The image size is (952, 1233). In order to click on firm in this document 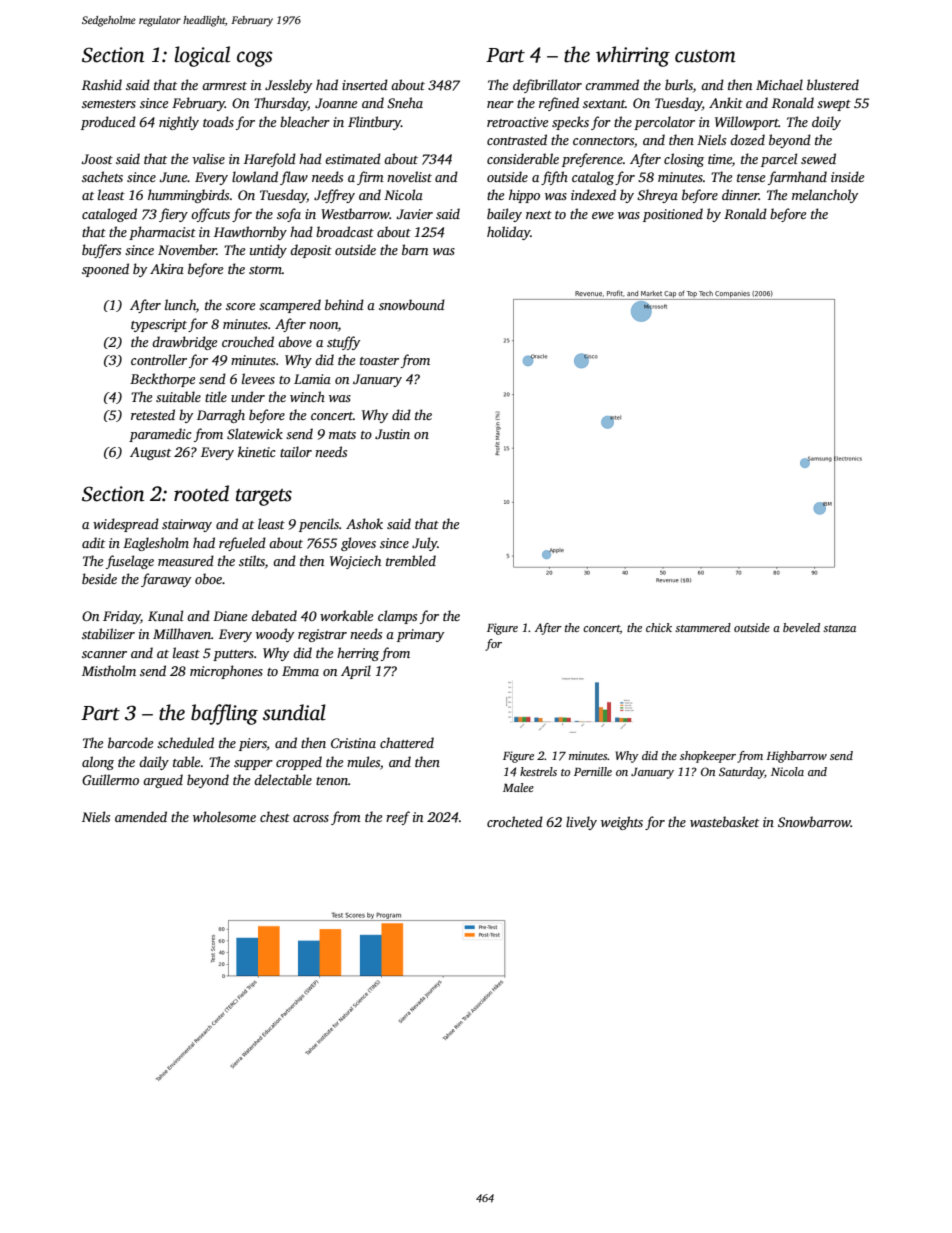, I will do `click(370, 178)`.
